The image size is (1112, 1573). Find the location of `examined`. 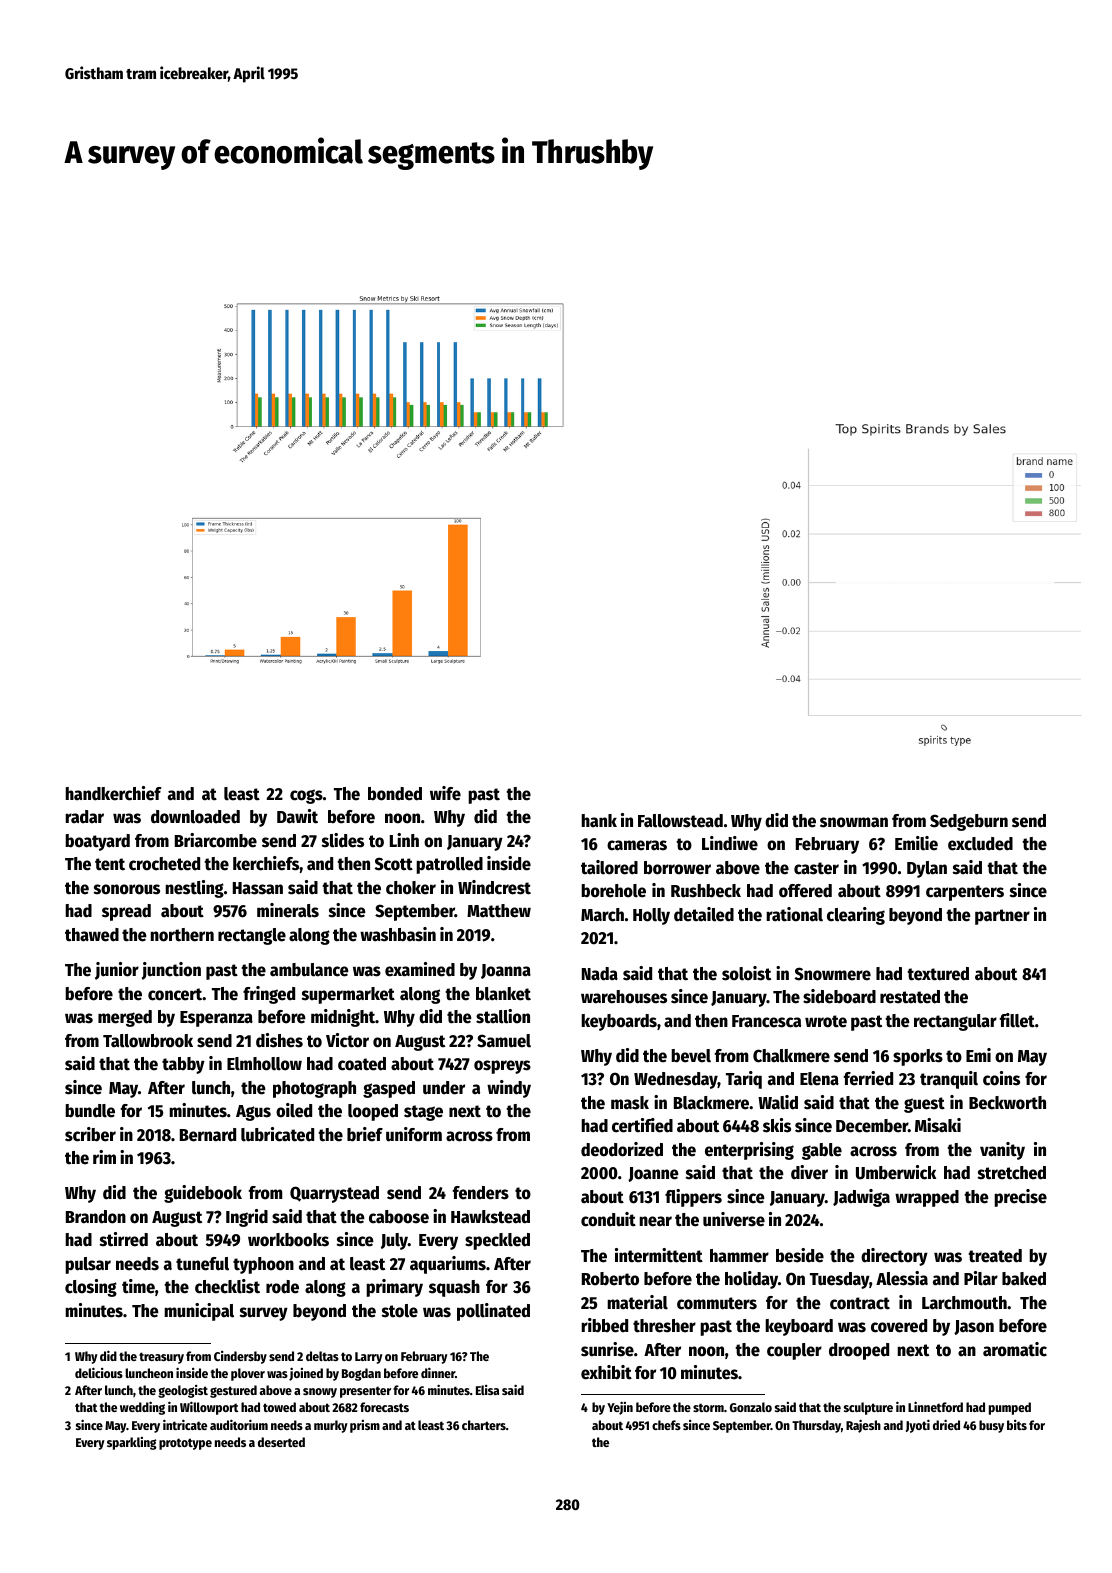

examined is located at coordinates (420, 969).
